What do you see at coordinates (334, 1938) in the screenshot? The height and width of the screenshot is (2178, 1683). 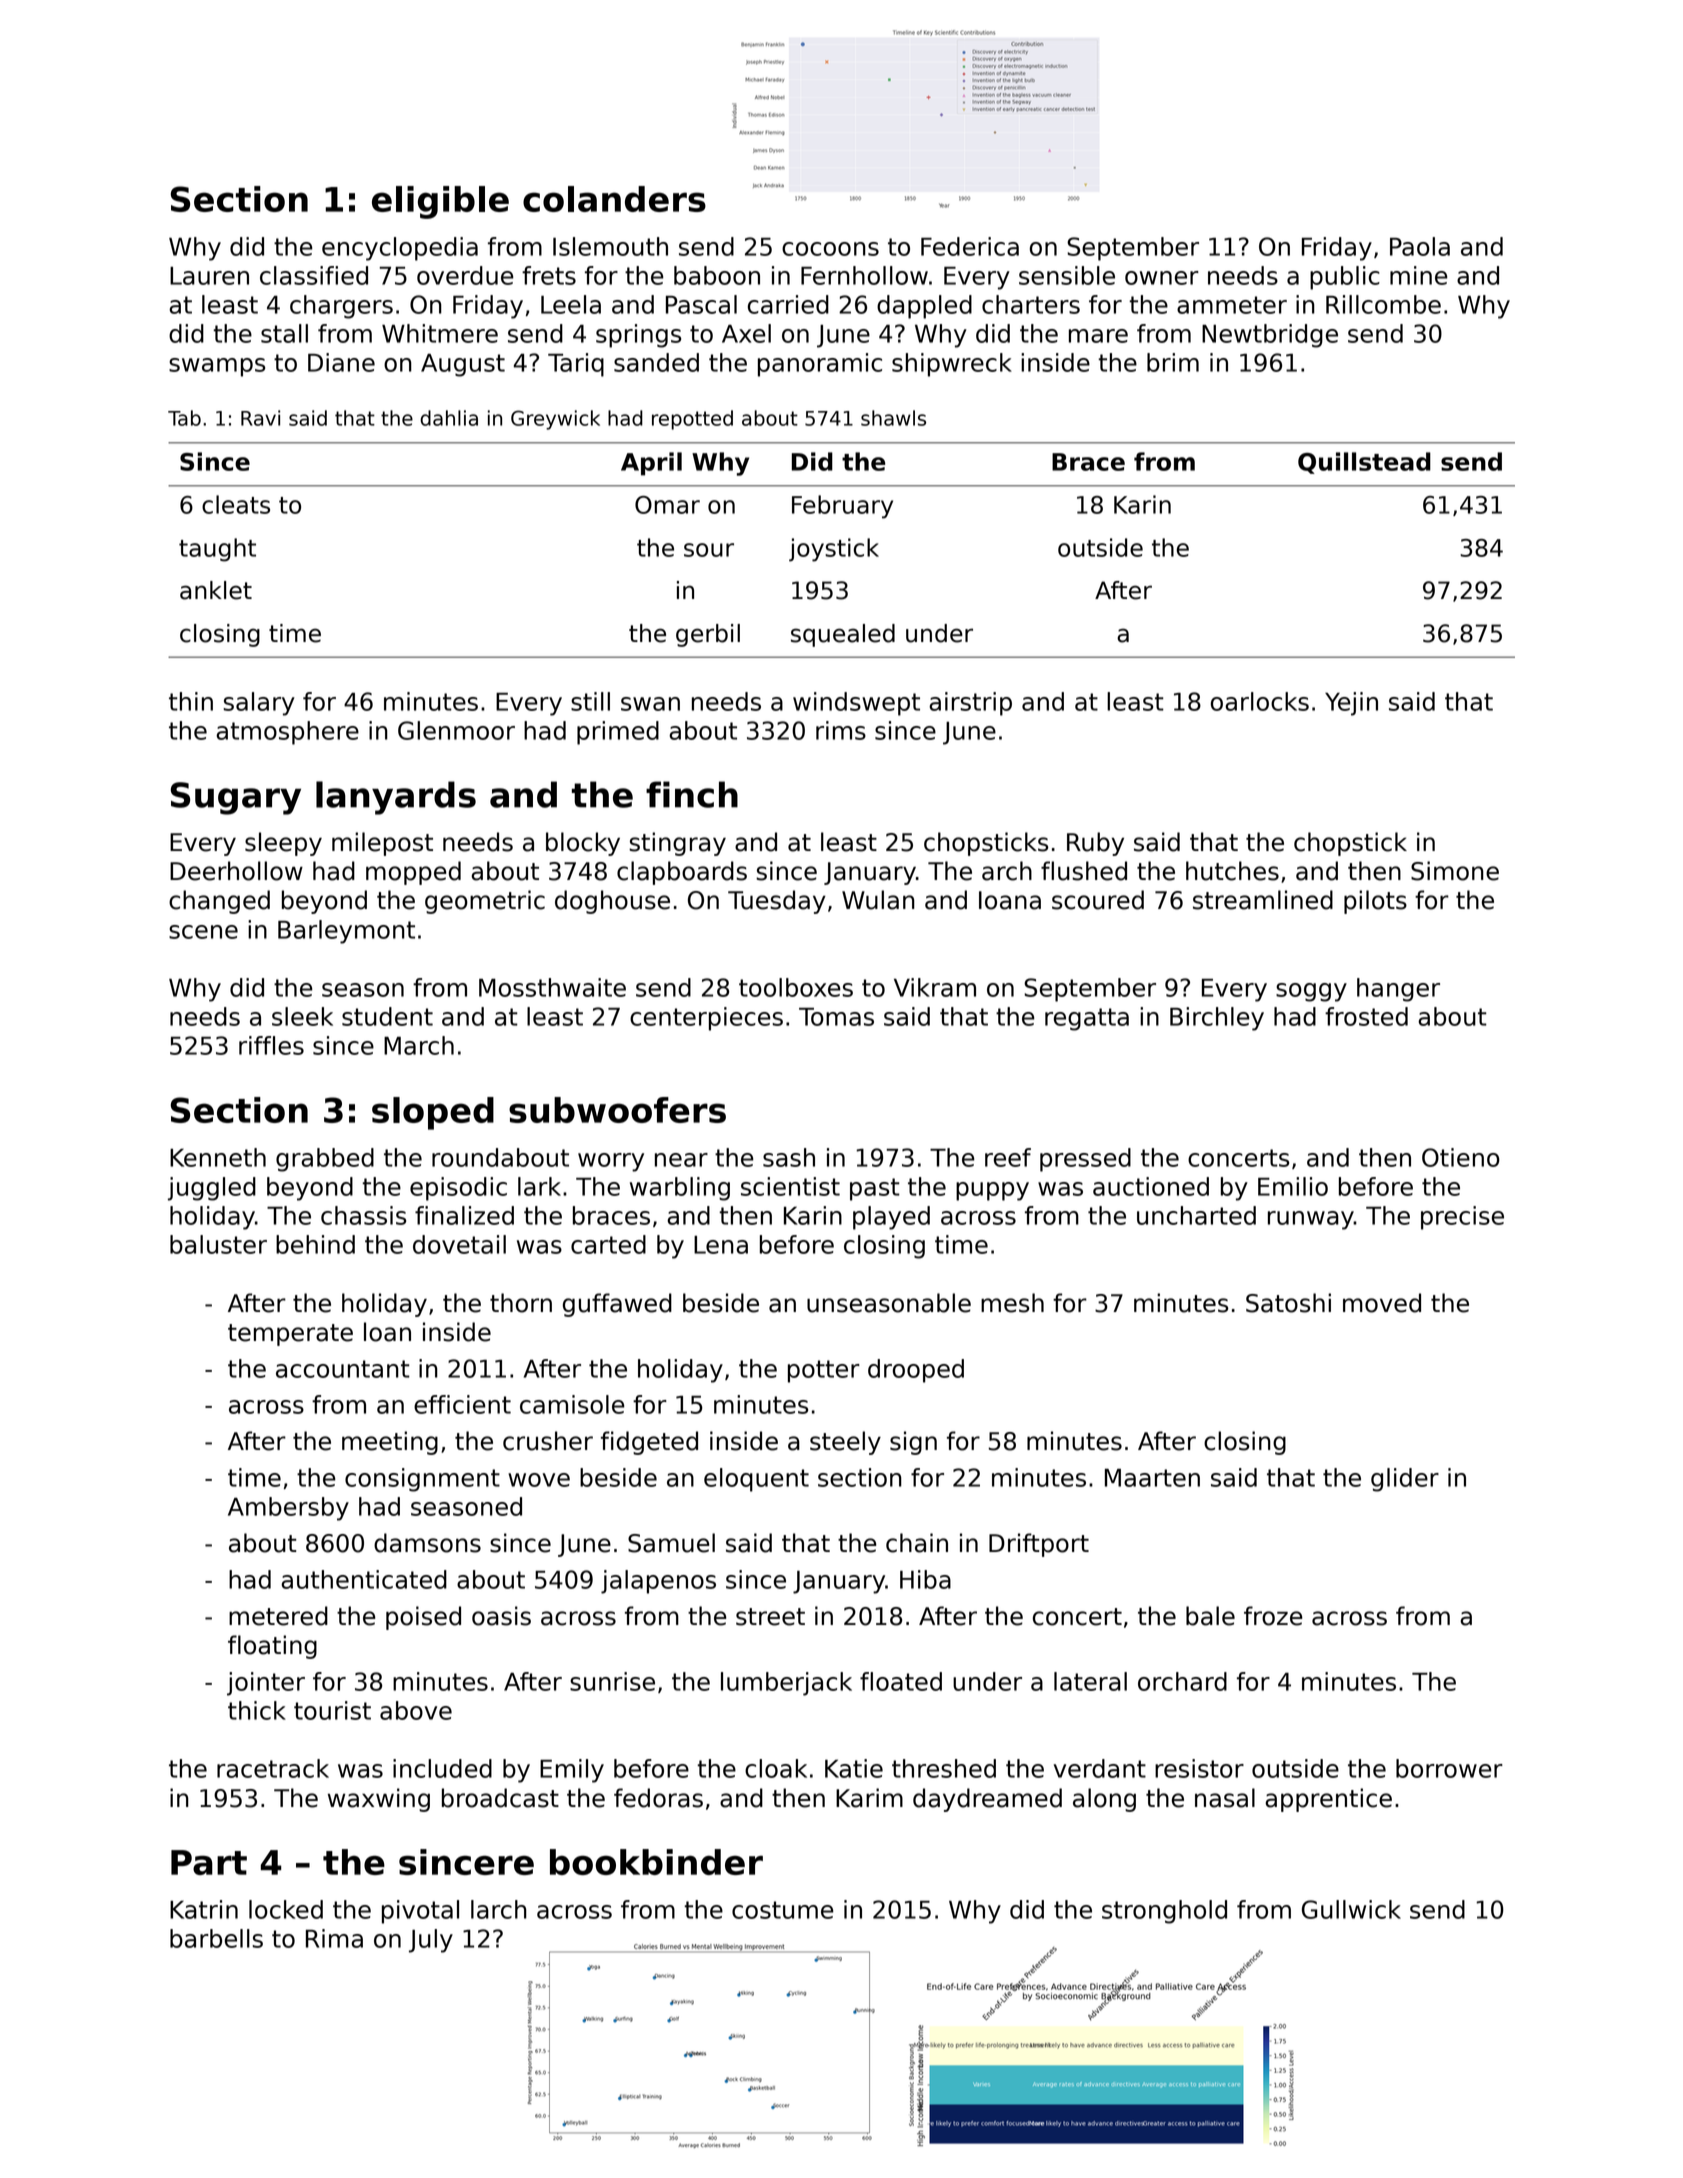 I see `Rima` at bounding box center [334, 1938].
